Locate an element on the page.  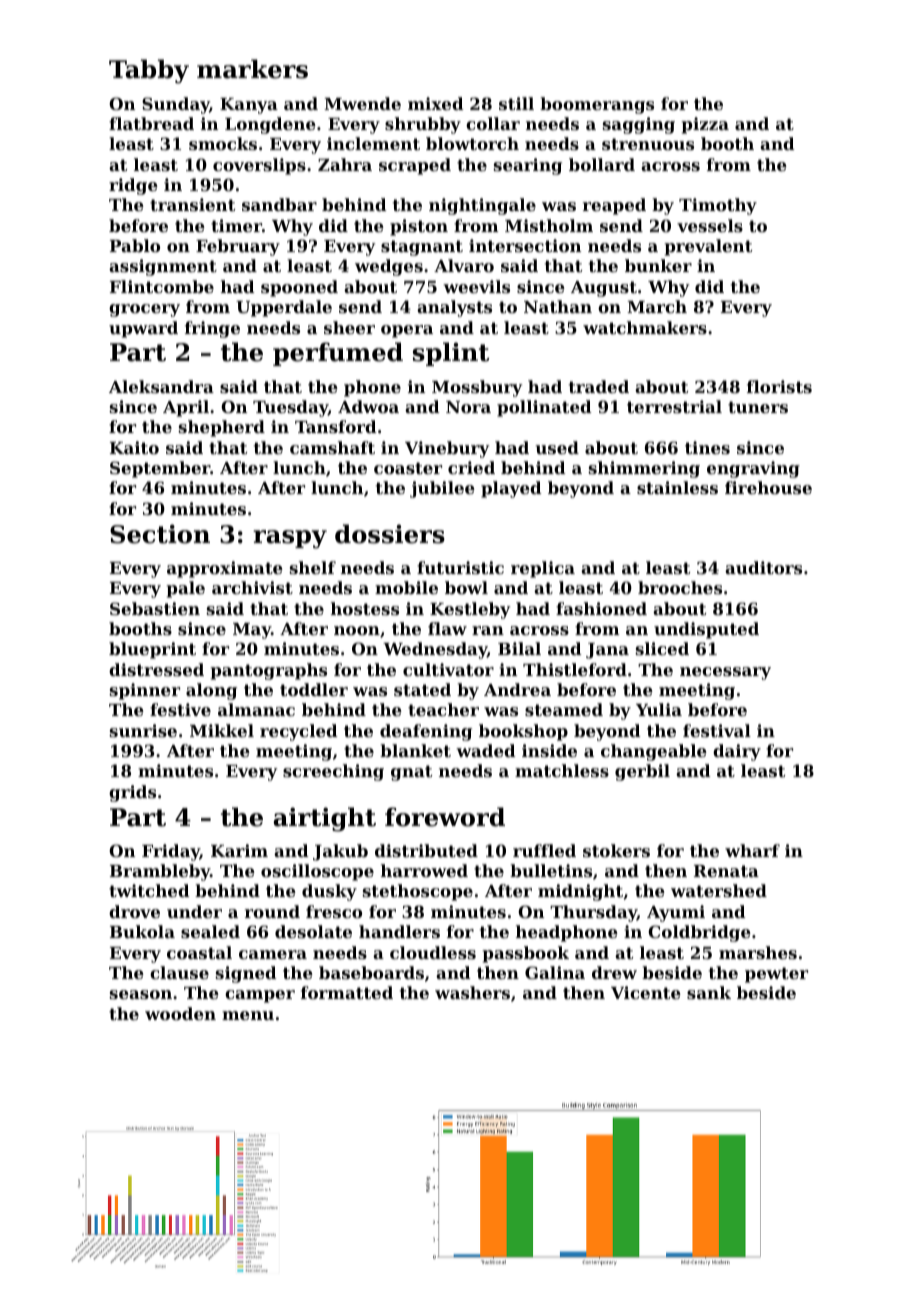
foreword is located at coordinates (445, 817).
